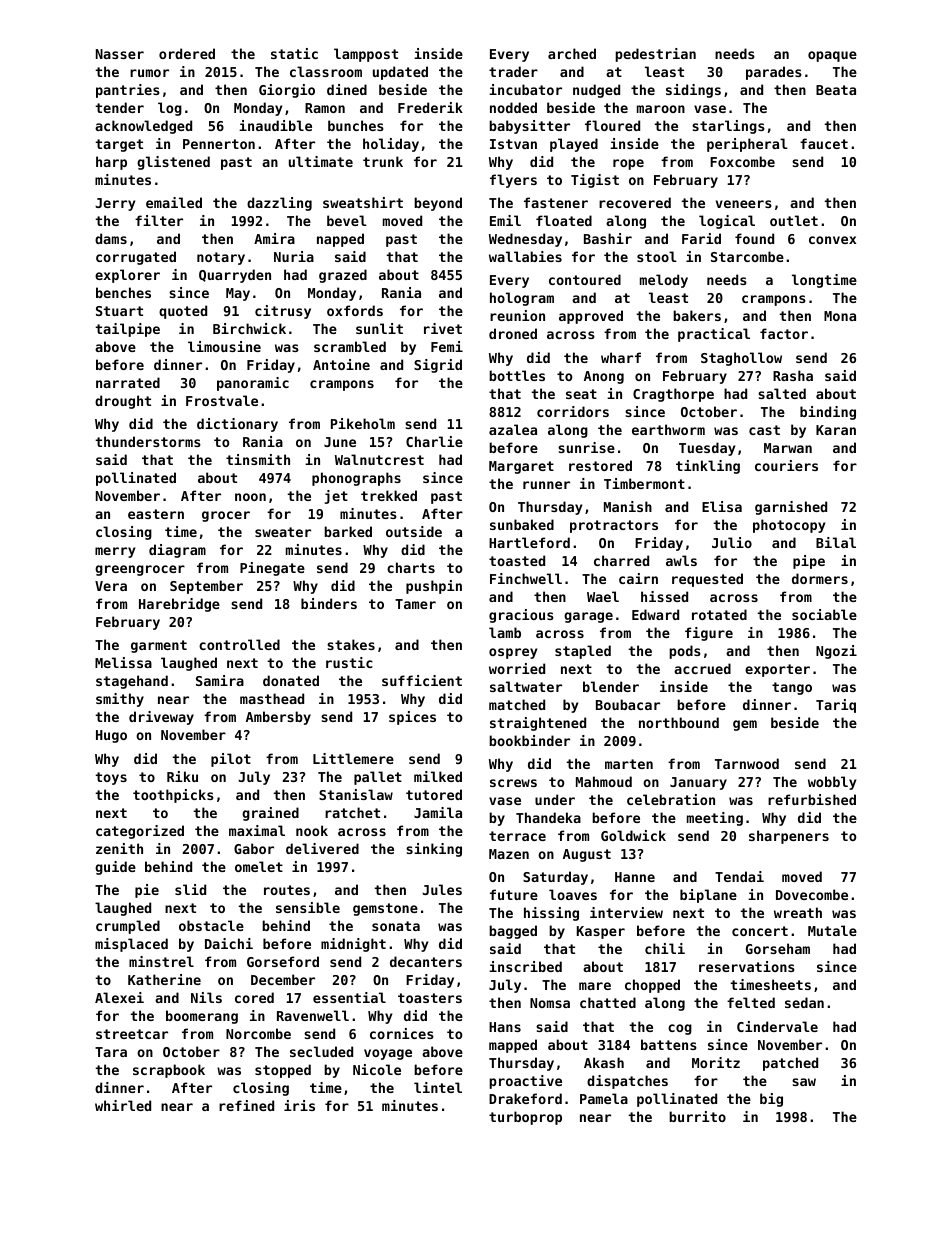 This screenshot has height=1233, width=952. I want to click on Gabor, so click(254, 848).
